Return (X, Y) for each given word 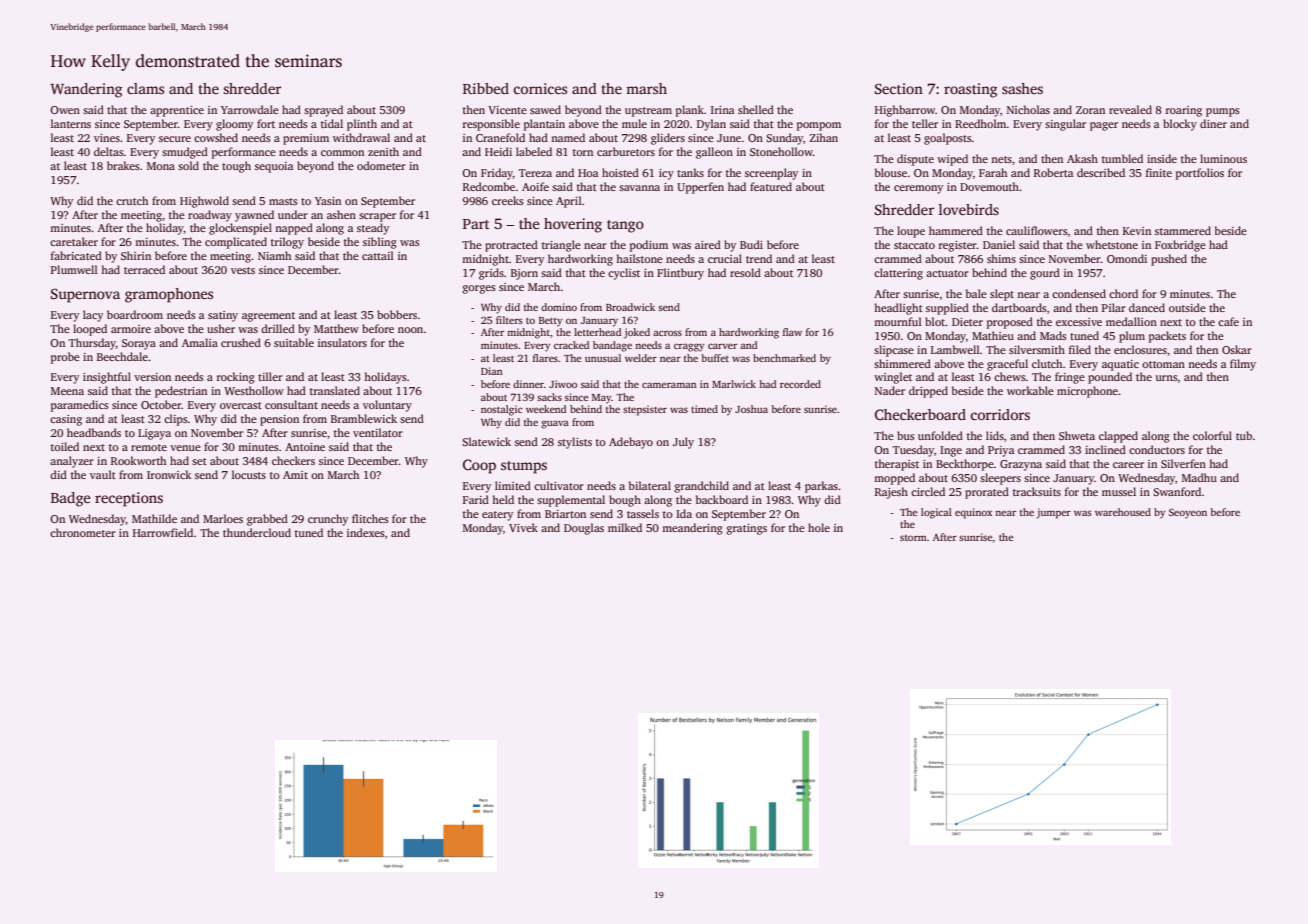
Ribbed (486, 88)
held (503, 499)
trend (759, 258)
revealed (1130, 109)
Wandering (86, 90)
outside (1187, 307)
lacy (93, 316)
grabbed (267, 520)
